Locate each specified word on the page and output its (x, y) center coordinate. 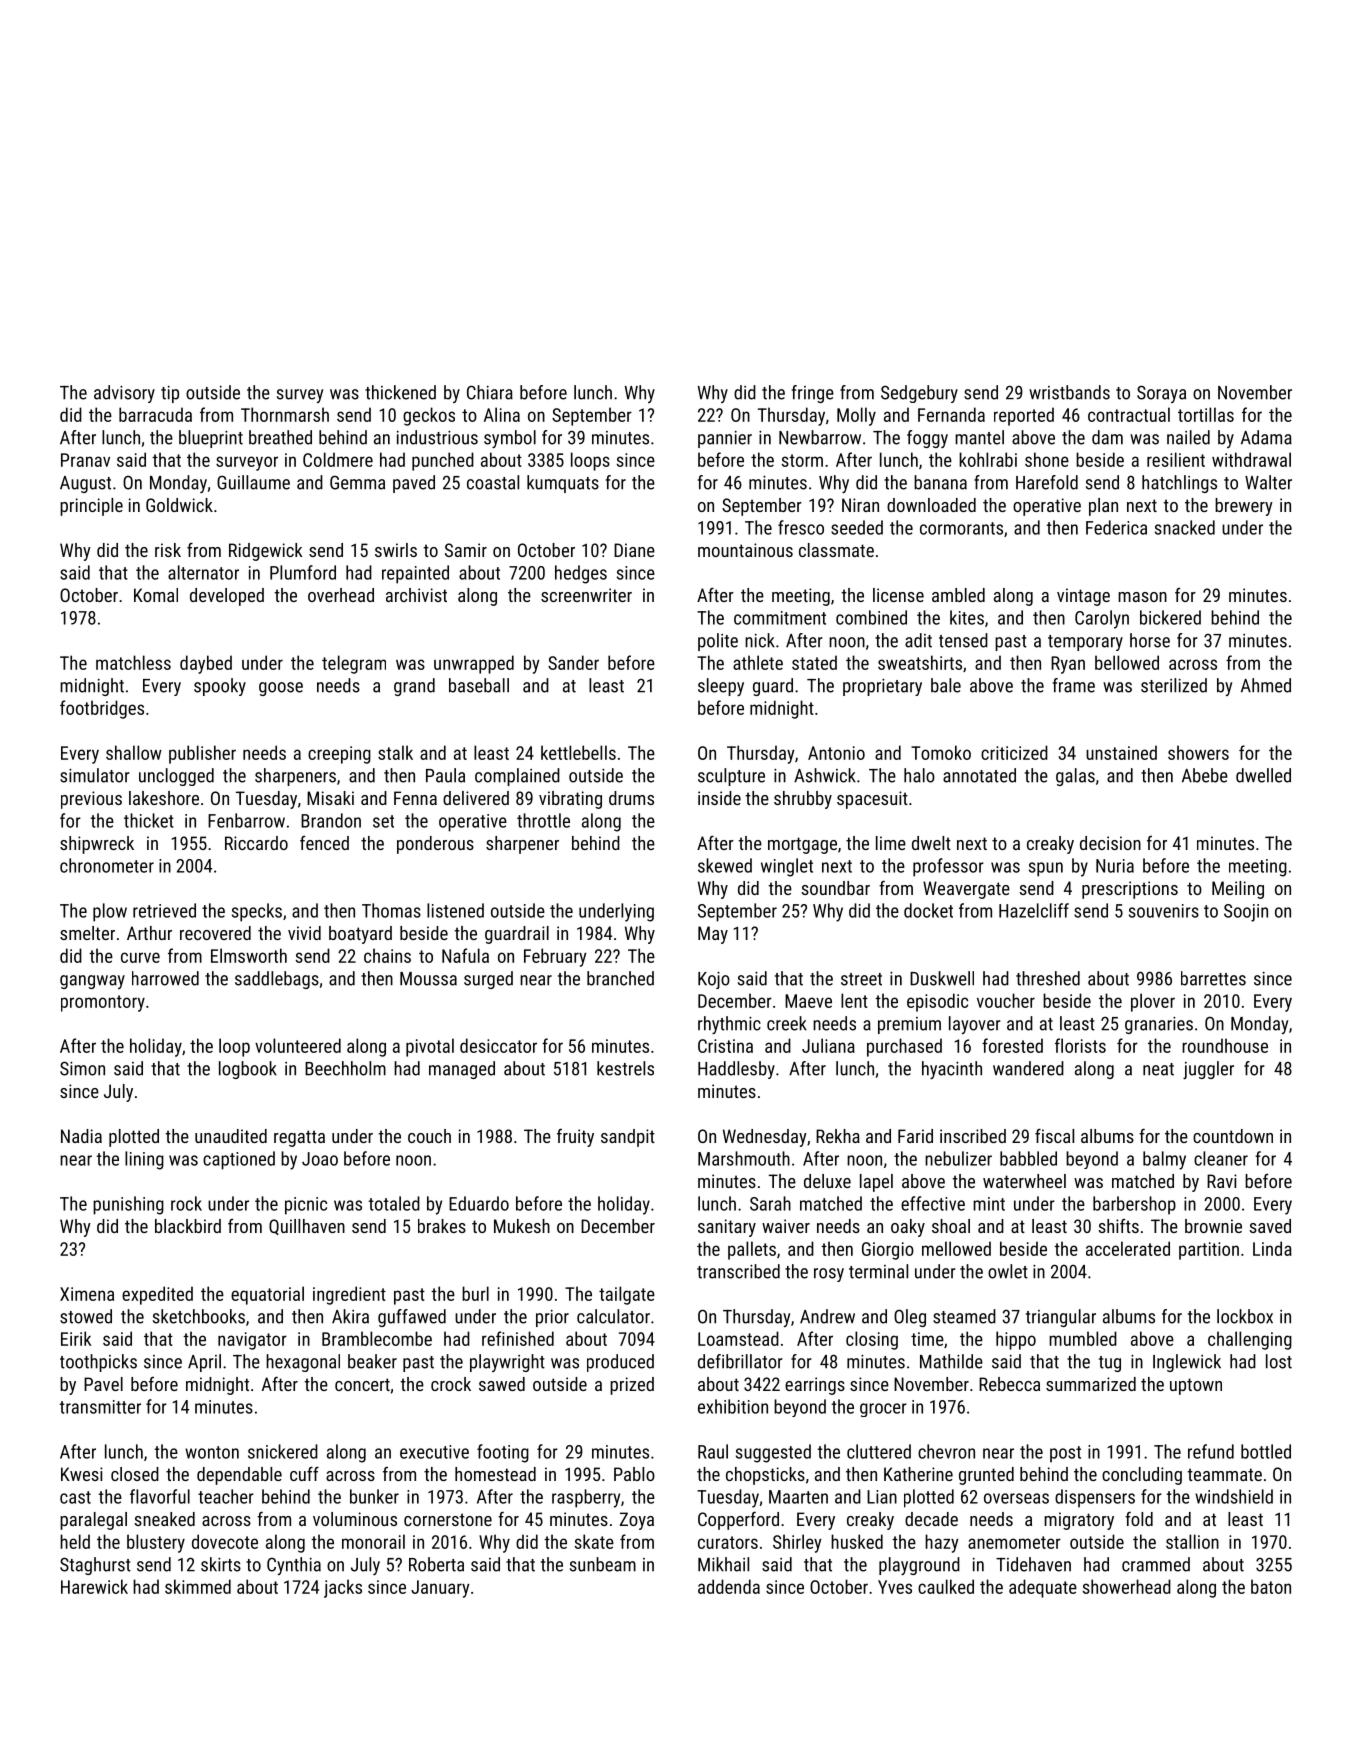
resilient (1176, 459)
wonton (212, 1452)
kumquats (563, 484)
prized (632, 1386)
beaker (372, 1361)
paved (414, 484)
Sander (573, 662)
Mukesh (522, 1226)
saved (1270, 1226)
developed (227, 597)
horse (1150, 640)
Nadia (81, 1136)
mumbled (1083, 1338)
